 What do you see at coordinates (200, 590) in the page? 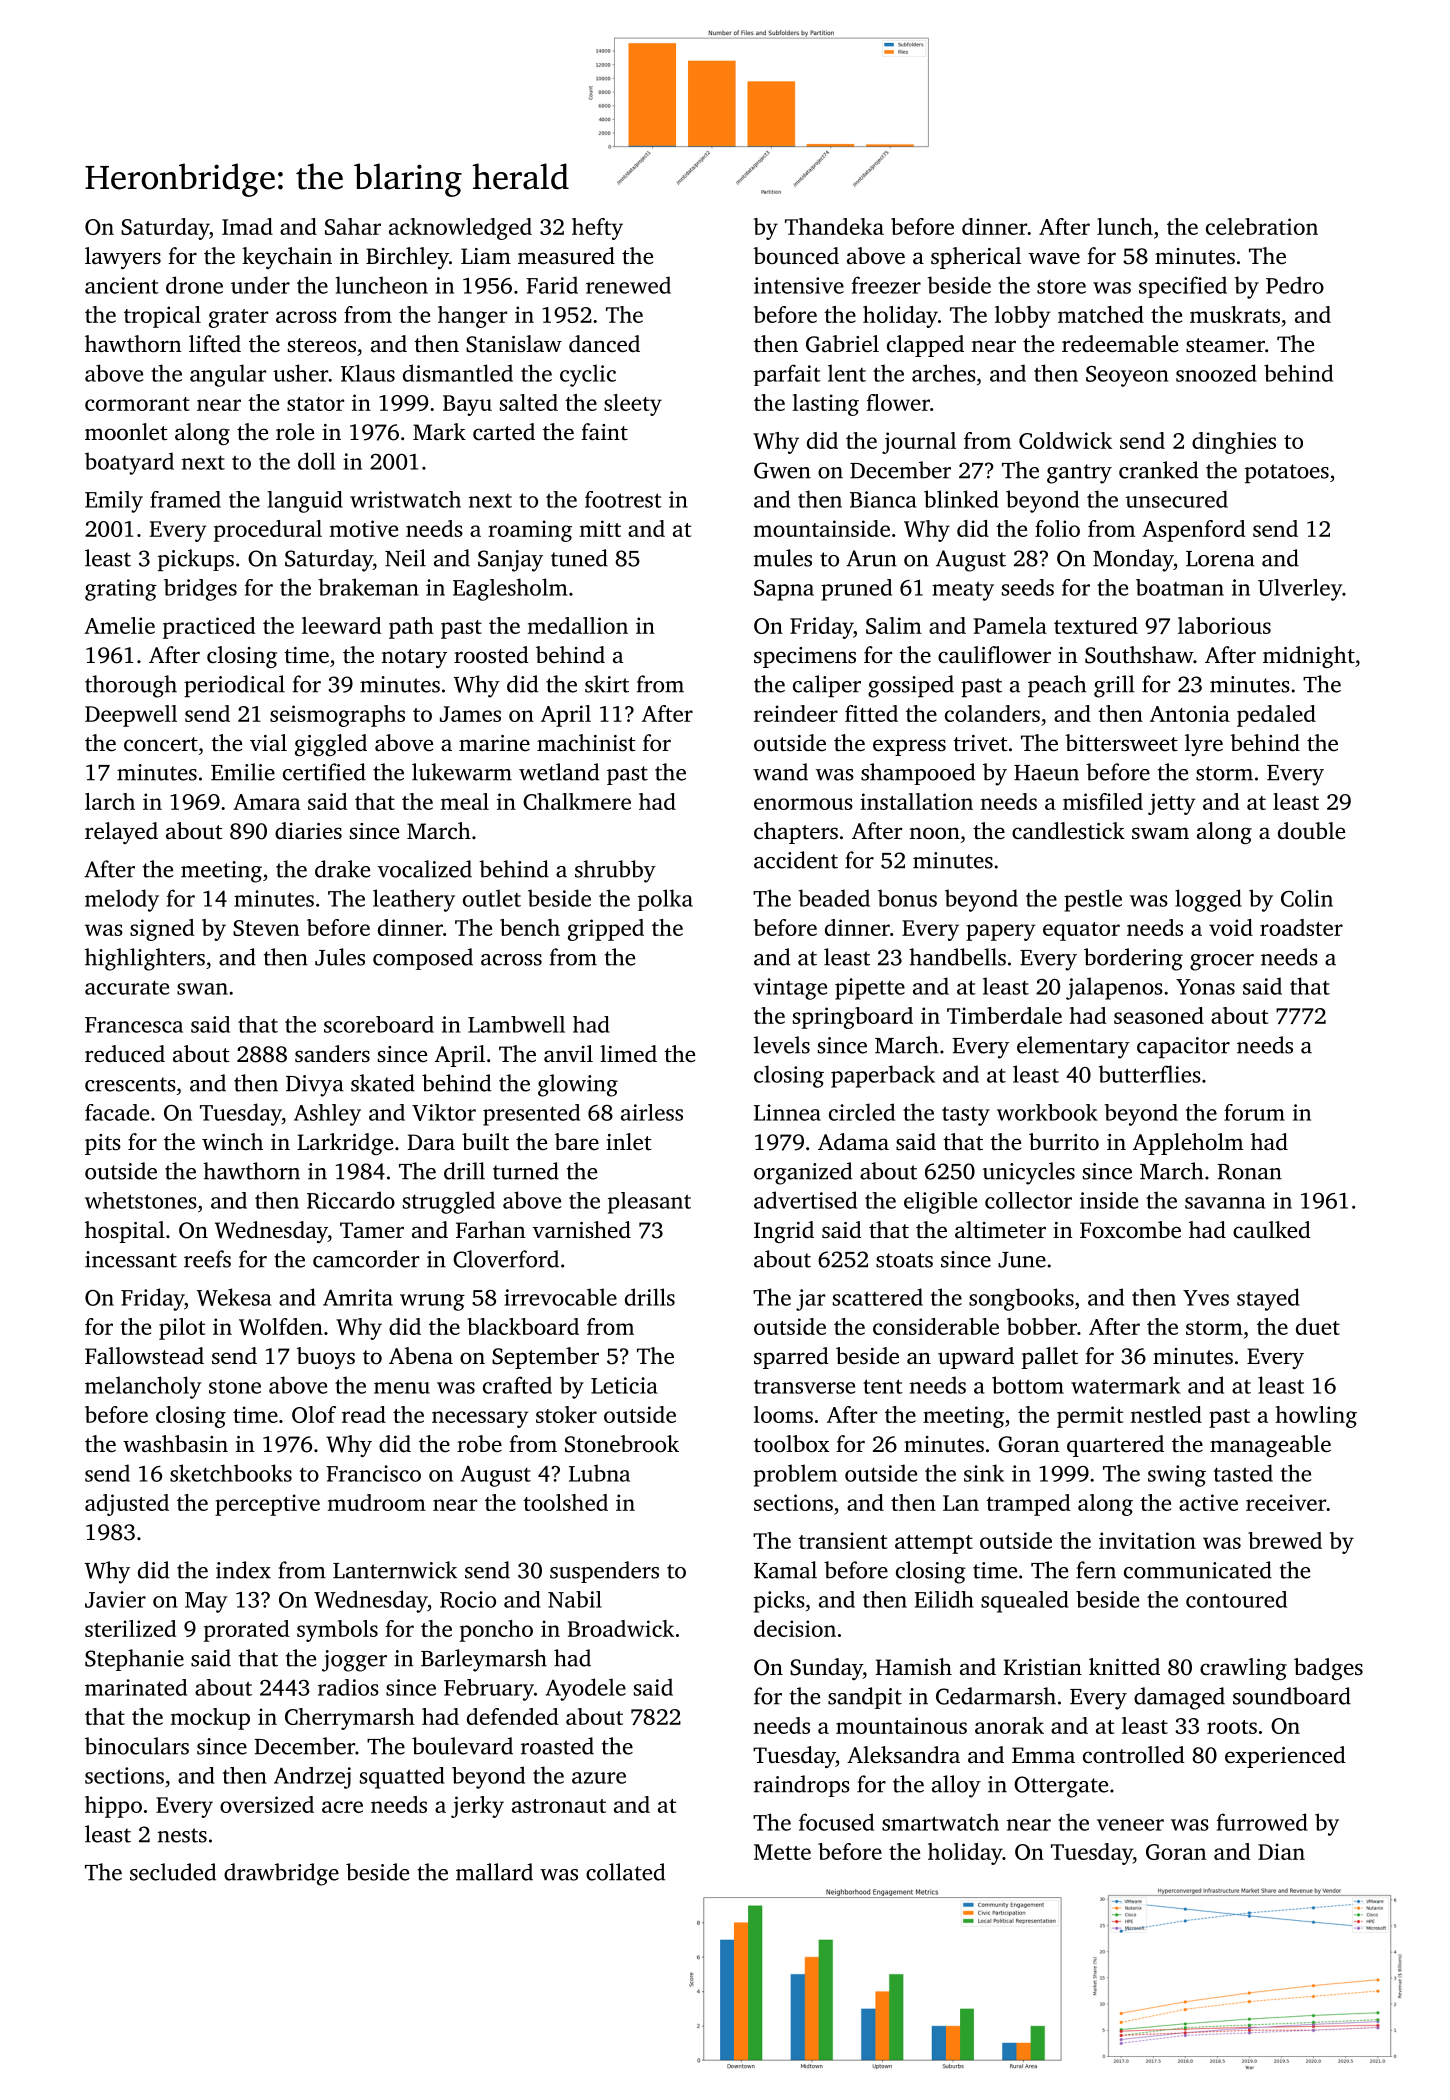
I see `bridges` at bounding box center [200, 590].
